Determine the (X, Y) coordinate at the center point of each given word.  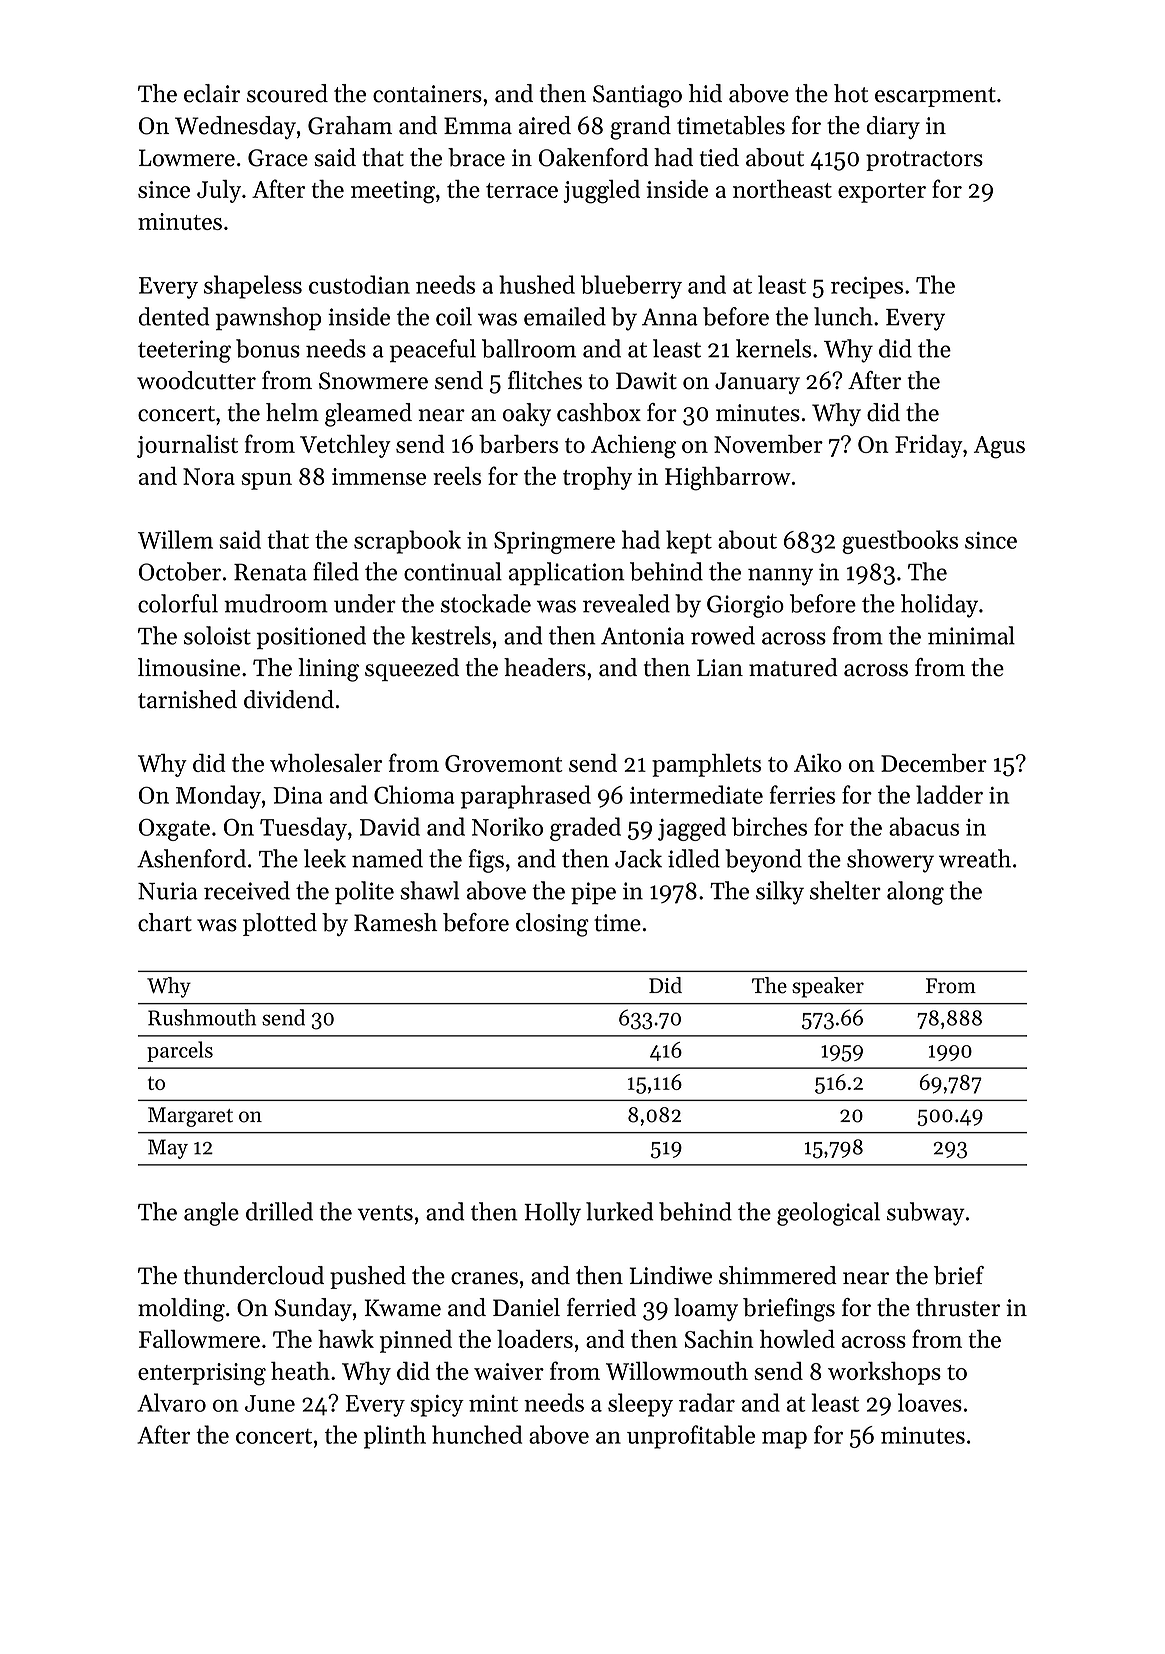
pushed (368, 1277)
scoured (287, 93)
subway (926, 1214)
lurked (619, 1211)
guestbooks (900, 542)
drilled (279, 1211)
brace (476, 157)
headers (545, 667)
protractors (924, 161)
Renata (270, 572)
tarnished (187, 699)
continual (453, 571)
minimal (971, 635)
